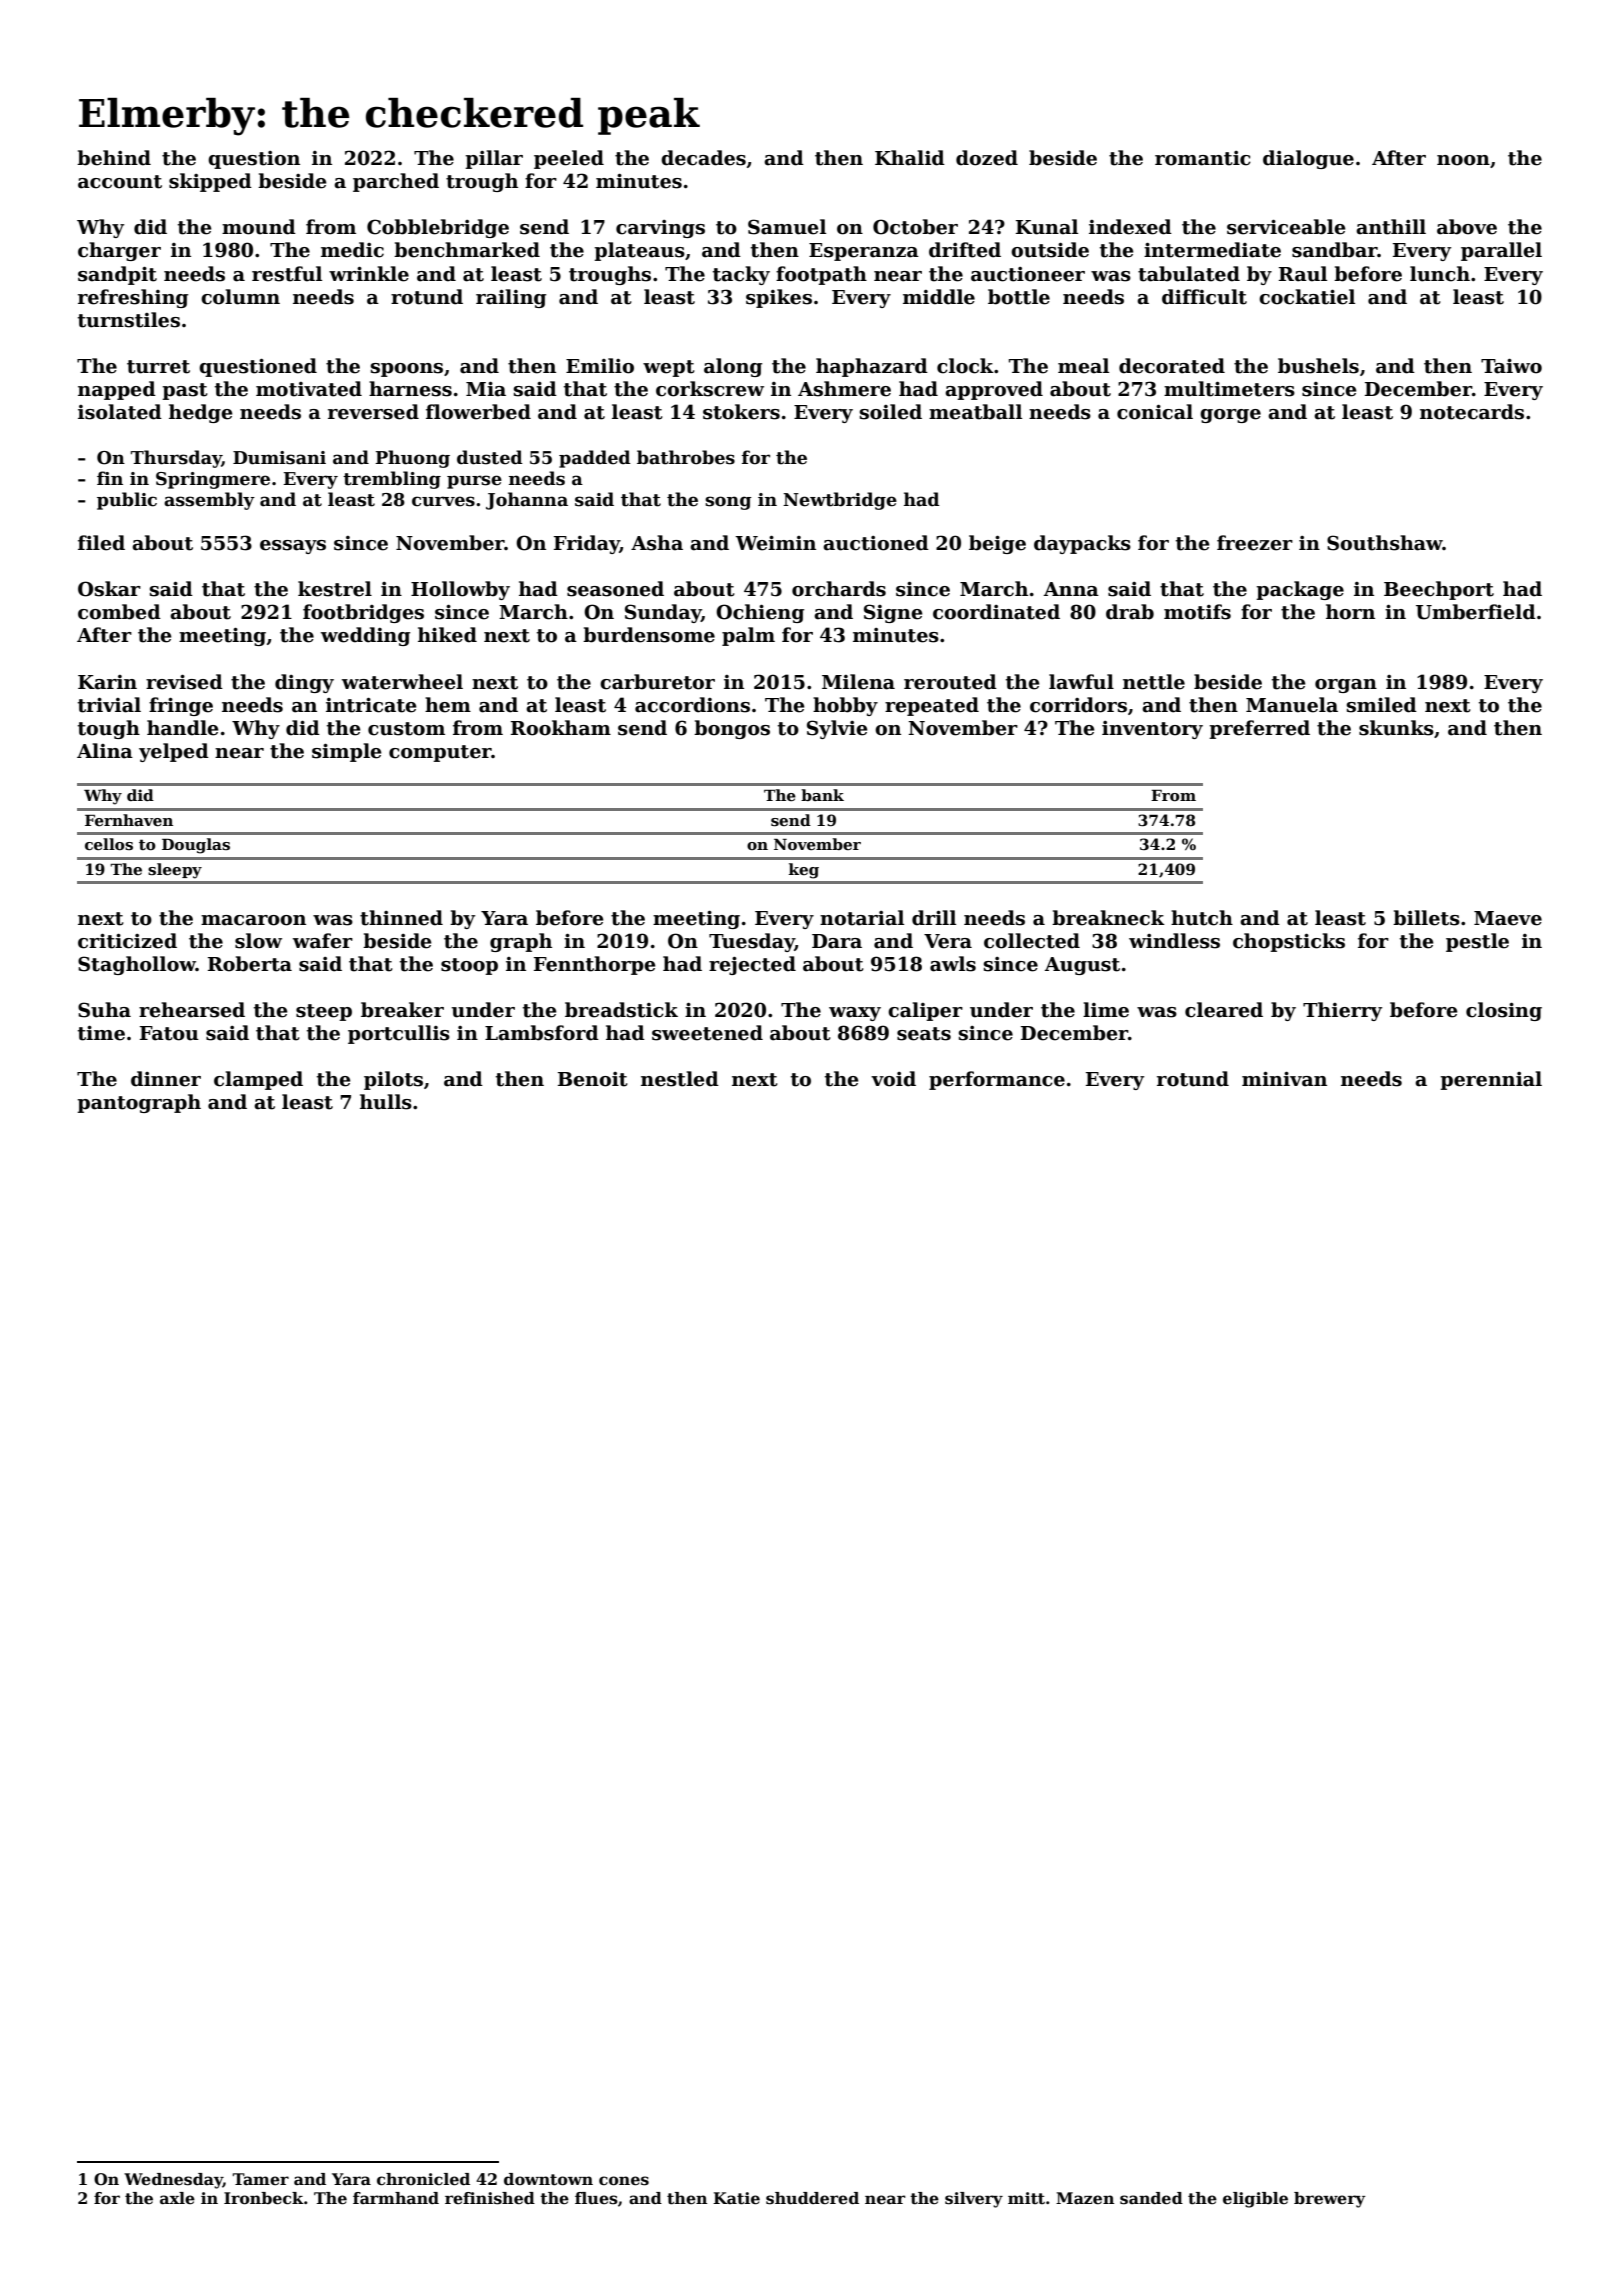 The image size is (1620, 2292). Describe the element at coordinates (950, 682) in the screenshot. I see `rerouted` at that location.
